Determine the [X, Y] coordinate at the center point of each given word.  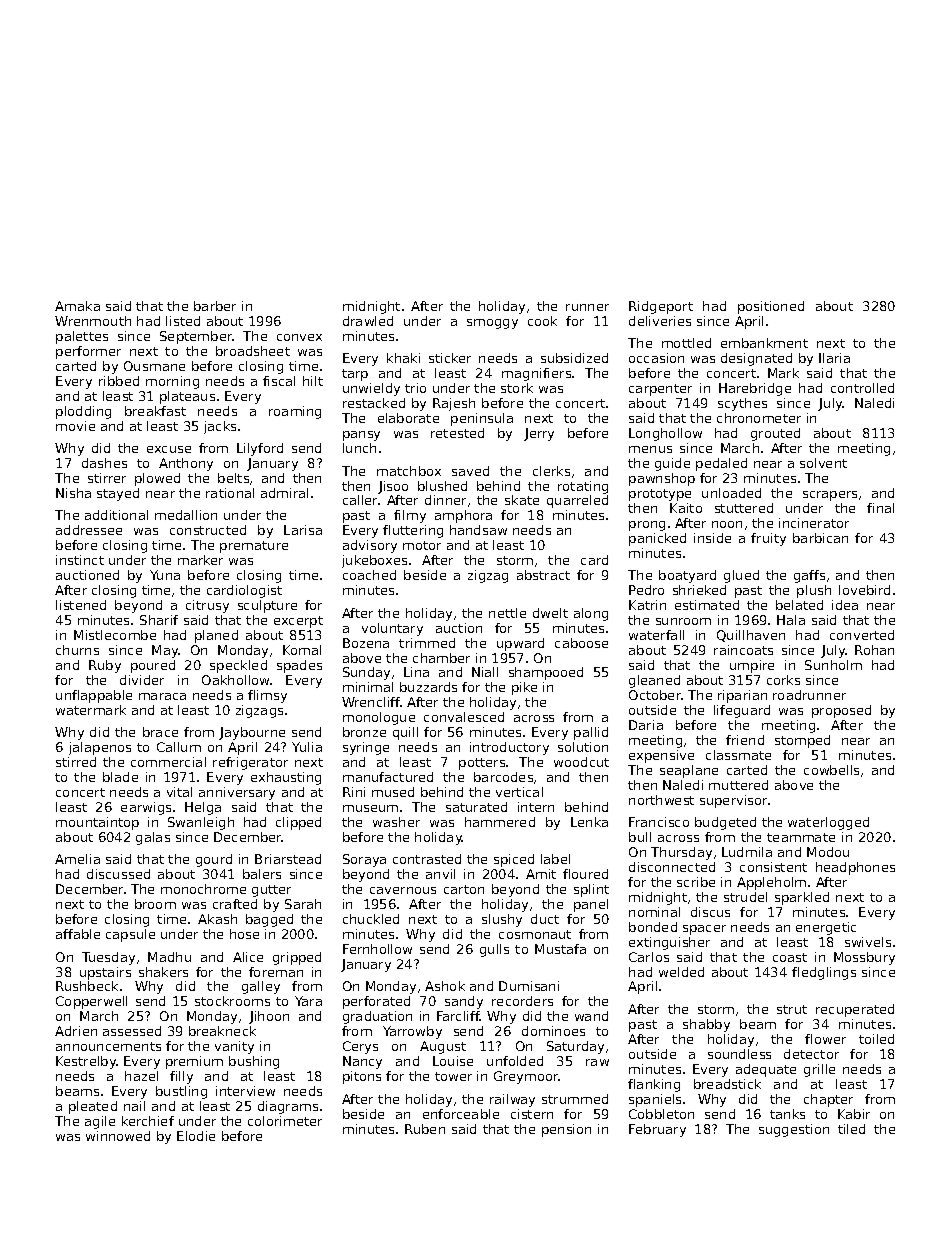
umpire [752, 666]
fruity [768, 539]
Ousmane [154, 366]
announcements [108, 1046]
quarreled [577, 501]
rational [230, 493]
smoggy [492, 324]
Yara [308, 1001]
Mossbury [864, 958]
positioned [771, 307]
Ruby [105, 666]
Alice [248, 957]
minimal [368, 687]
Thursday [681, 853]
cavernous [403, 890]
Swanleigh [201, 823]
